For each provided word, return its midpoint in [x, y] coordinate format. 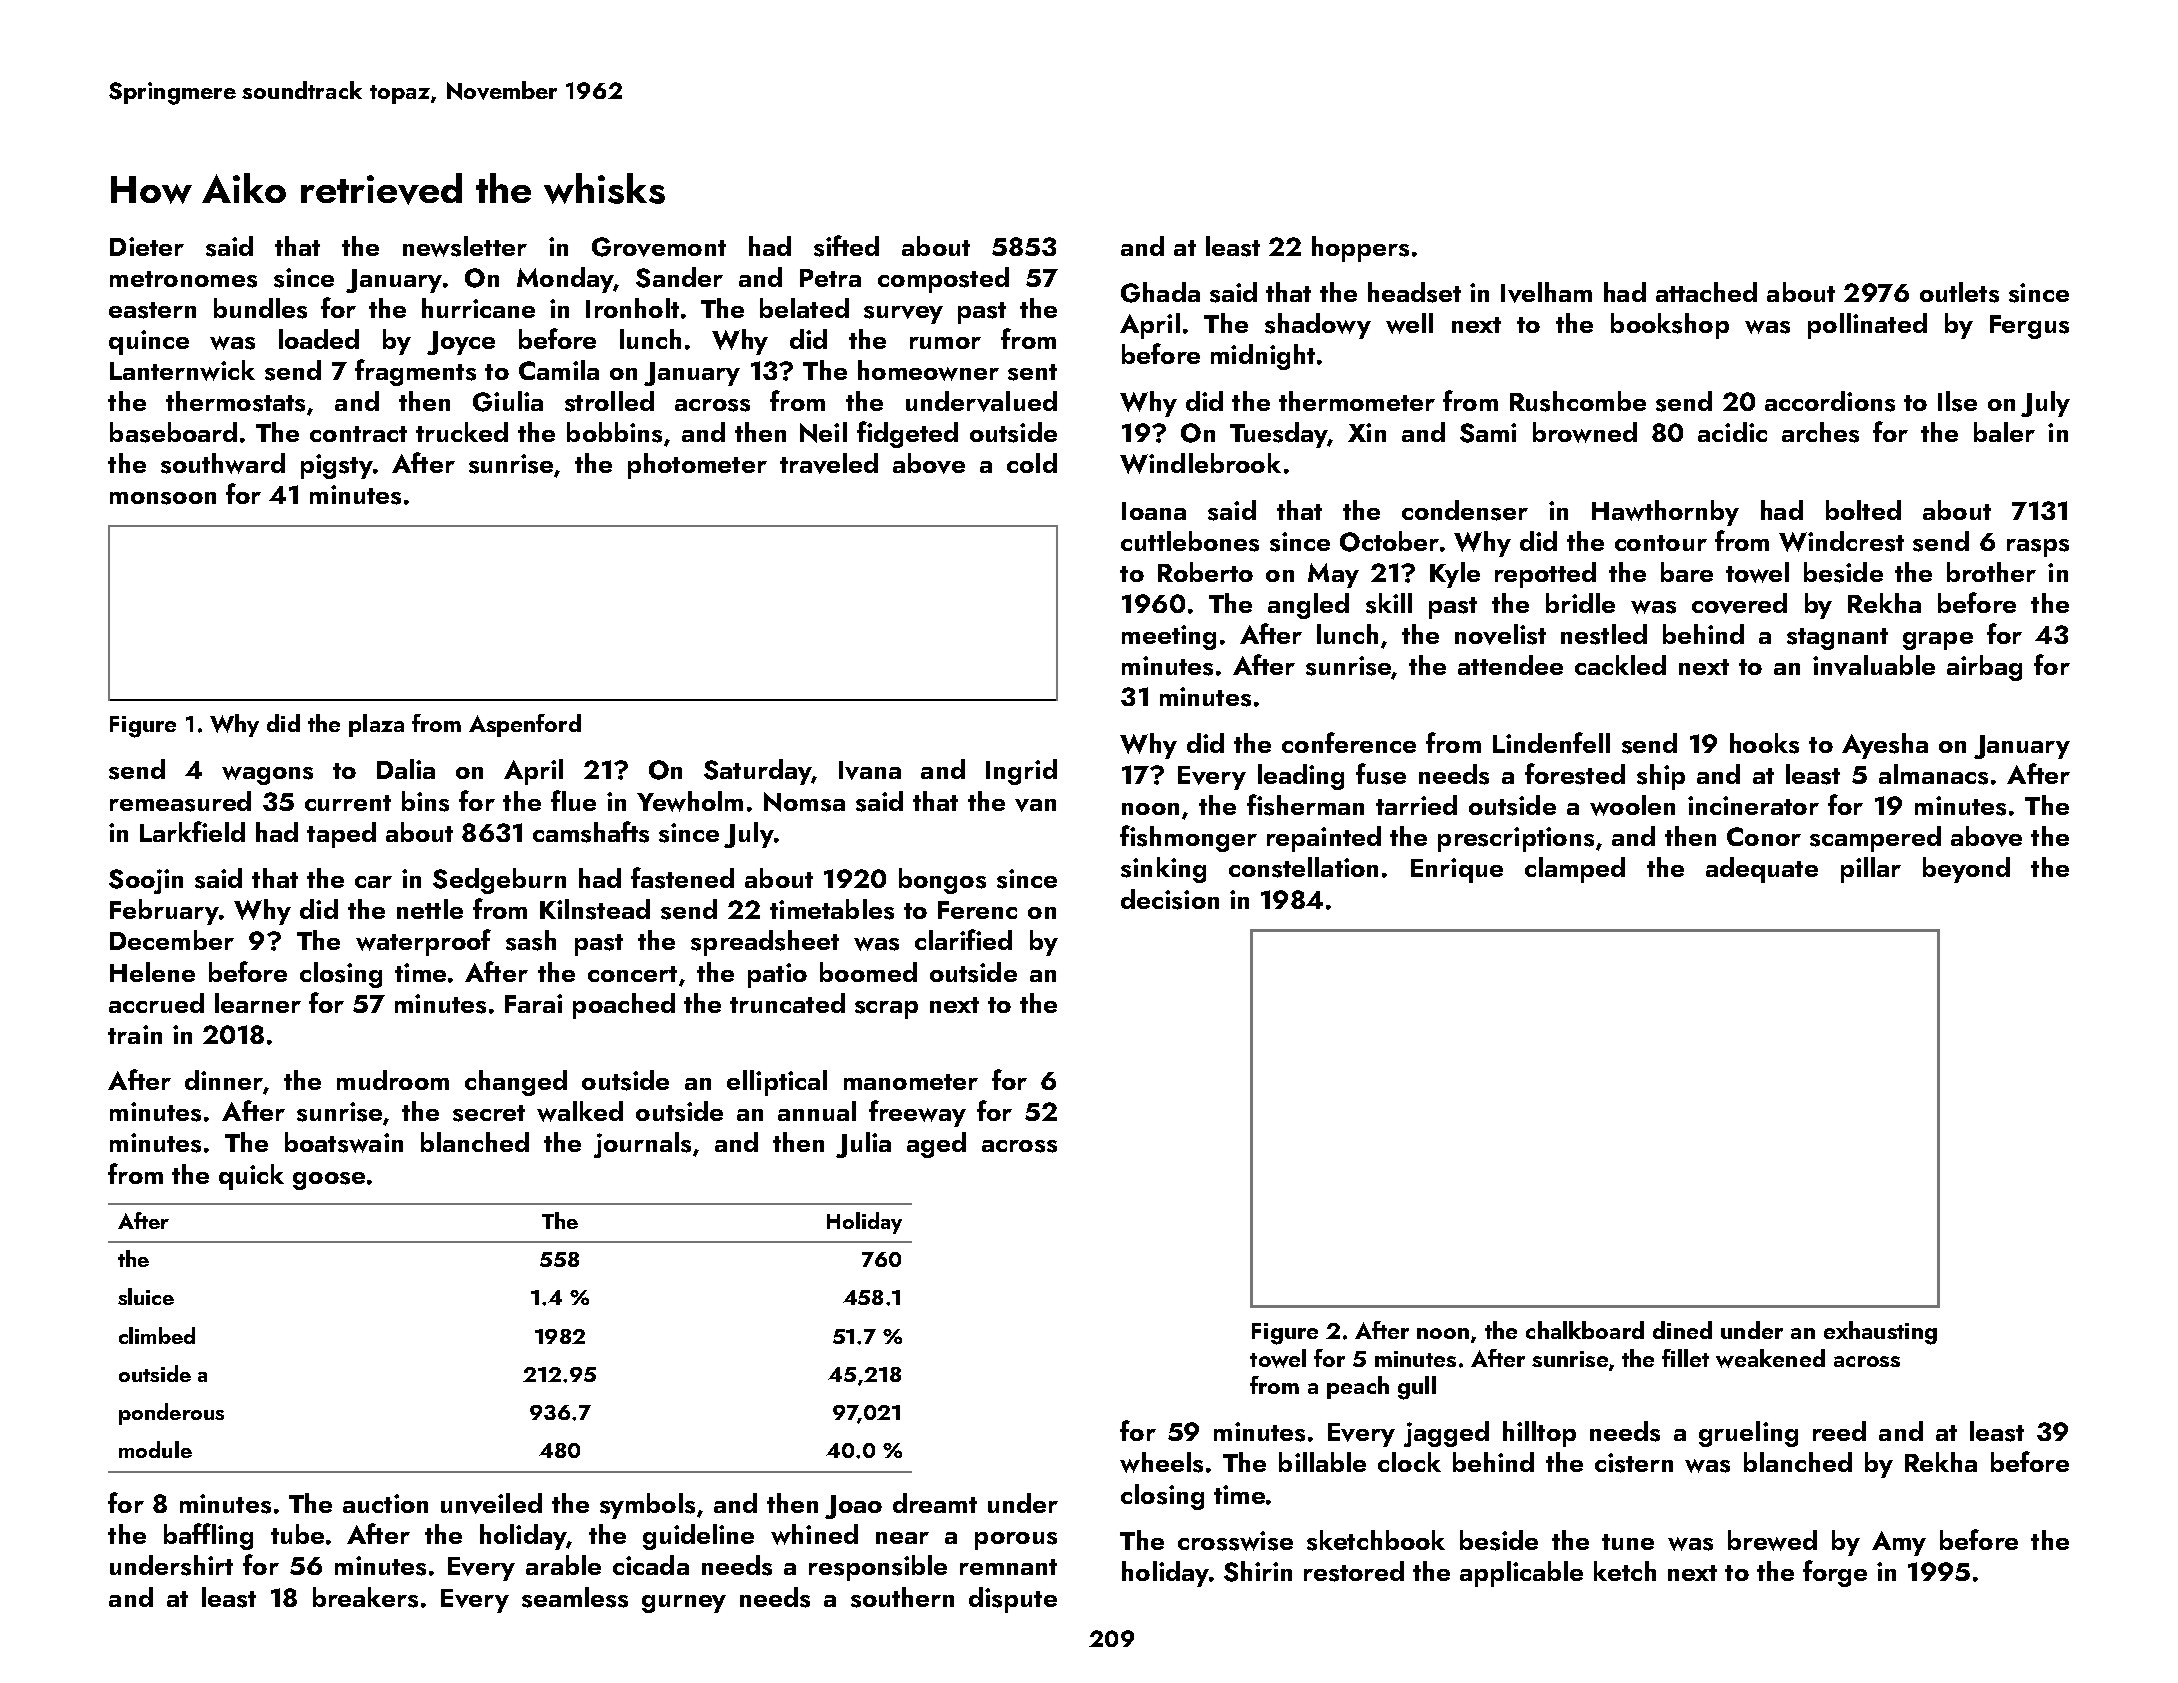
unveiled [491, 1503]
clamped [1575, 870]
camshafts [591, 832]
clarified [963, 939]
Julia [863, 1145]
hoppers [1360, 249]
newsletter [465, 246]
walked [580, 1111]
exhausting [1880, 1333]
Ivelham [1546, 292]
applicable [1521, 1574]
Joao [853, 1507]
